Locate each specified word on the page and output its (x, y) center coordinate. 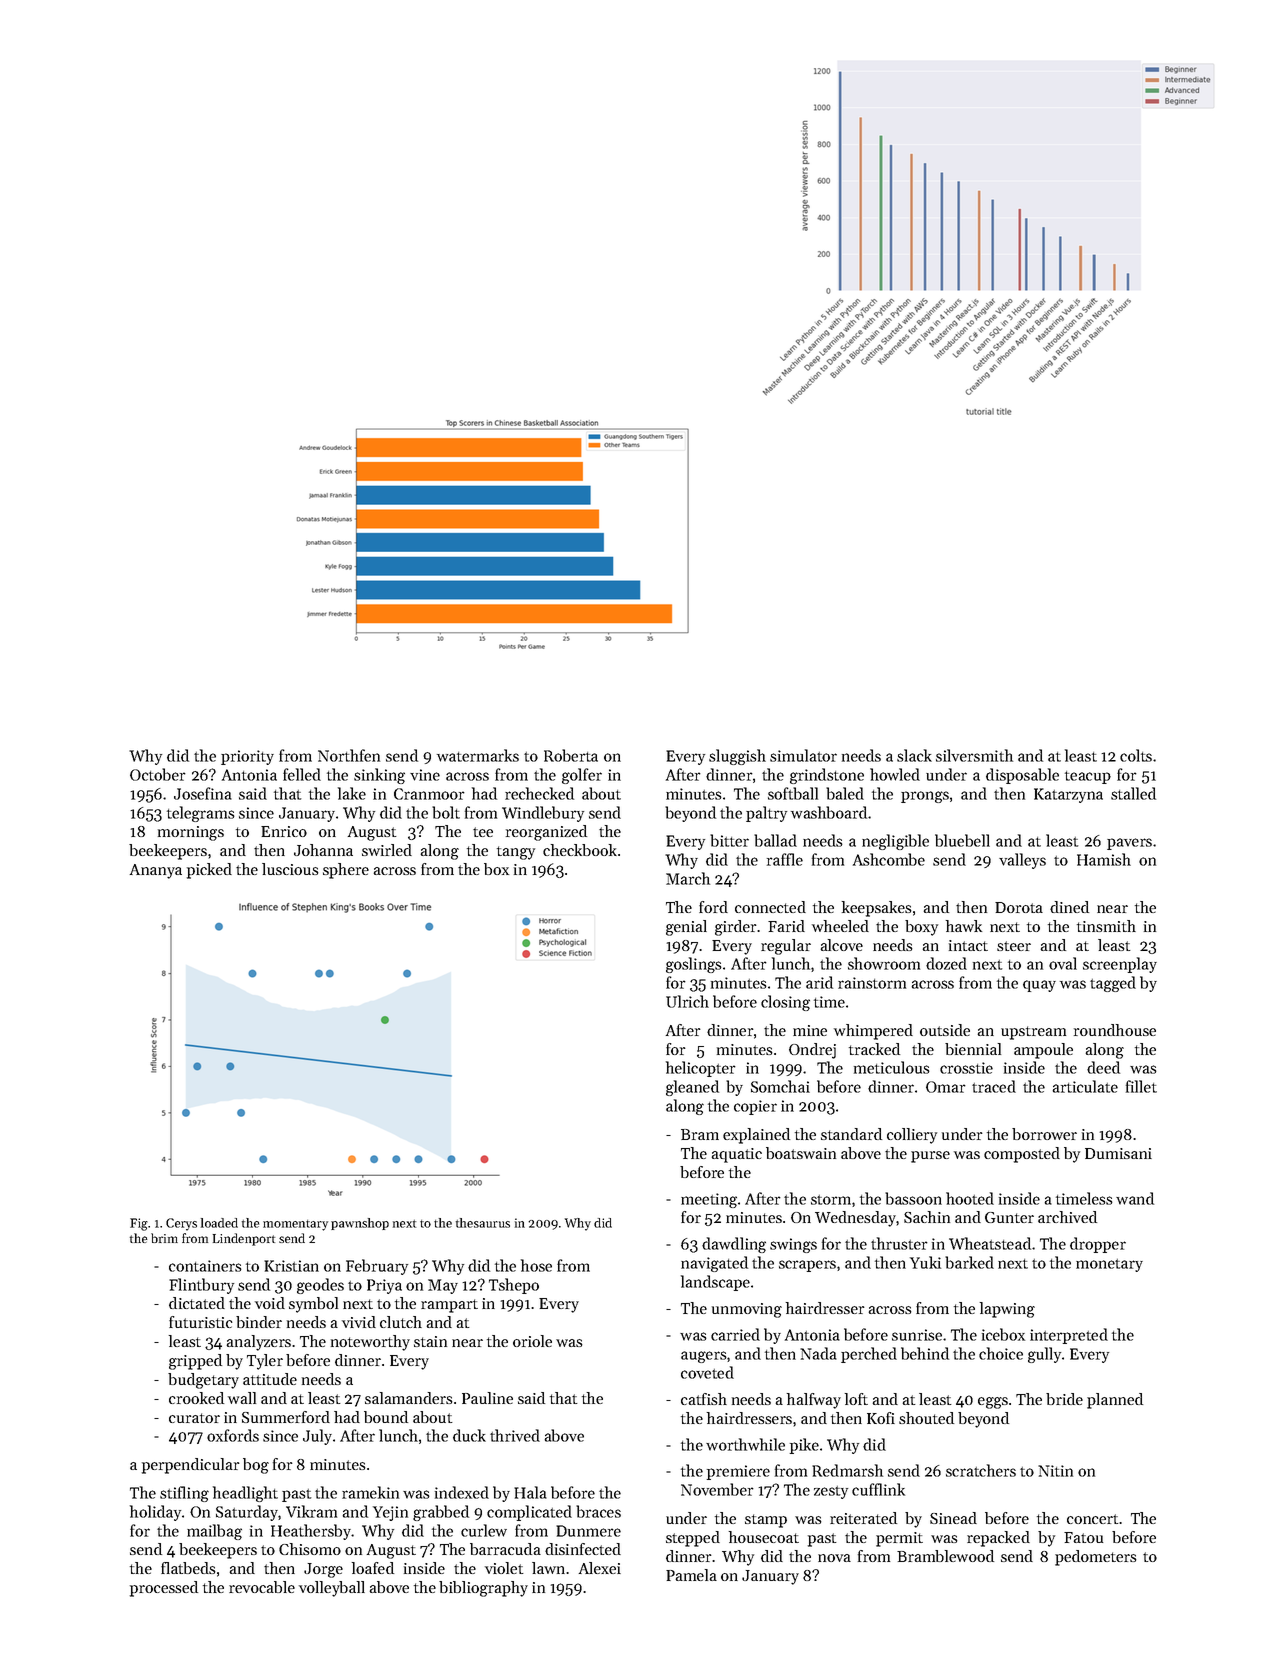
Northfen (349, 755)
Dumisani (1118, 1153)
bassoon (913, 1198)
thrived (515, 1435)
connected (770, 907)
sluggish (737, 757)
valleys (1022, 861)
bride (1064, 1399)
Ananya (156, 871)
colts (1136, 755)
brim (164, 1238)
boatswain (801, 1153)
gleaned (692, 1088)
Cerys (181, 1224)
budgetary (203, 1381)
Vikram (311, 1511)
